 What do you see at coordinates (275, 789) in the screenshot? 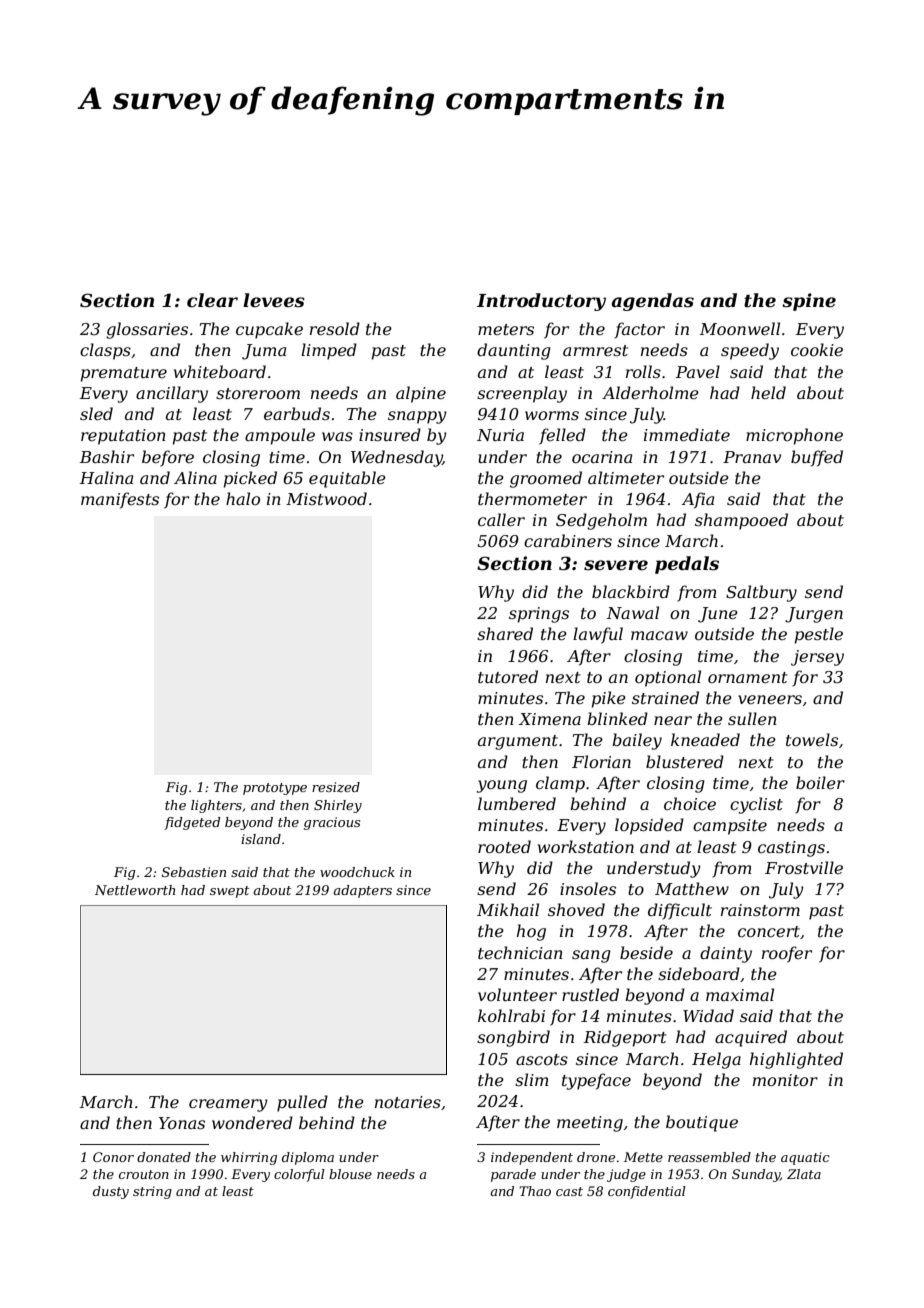
I see `prototype` at bounding box center [275, 789].
